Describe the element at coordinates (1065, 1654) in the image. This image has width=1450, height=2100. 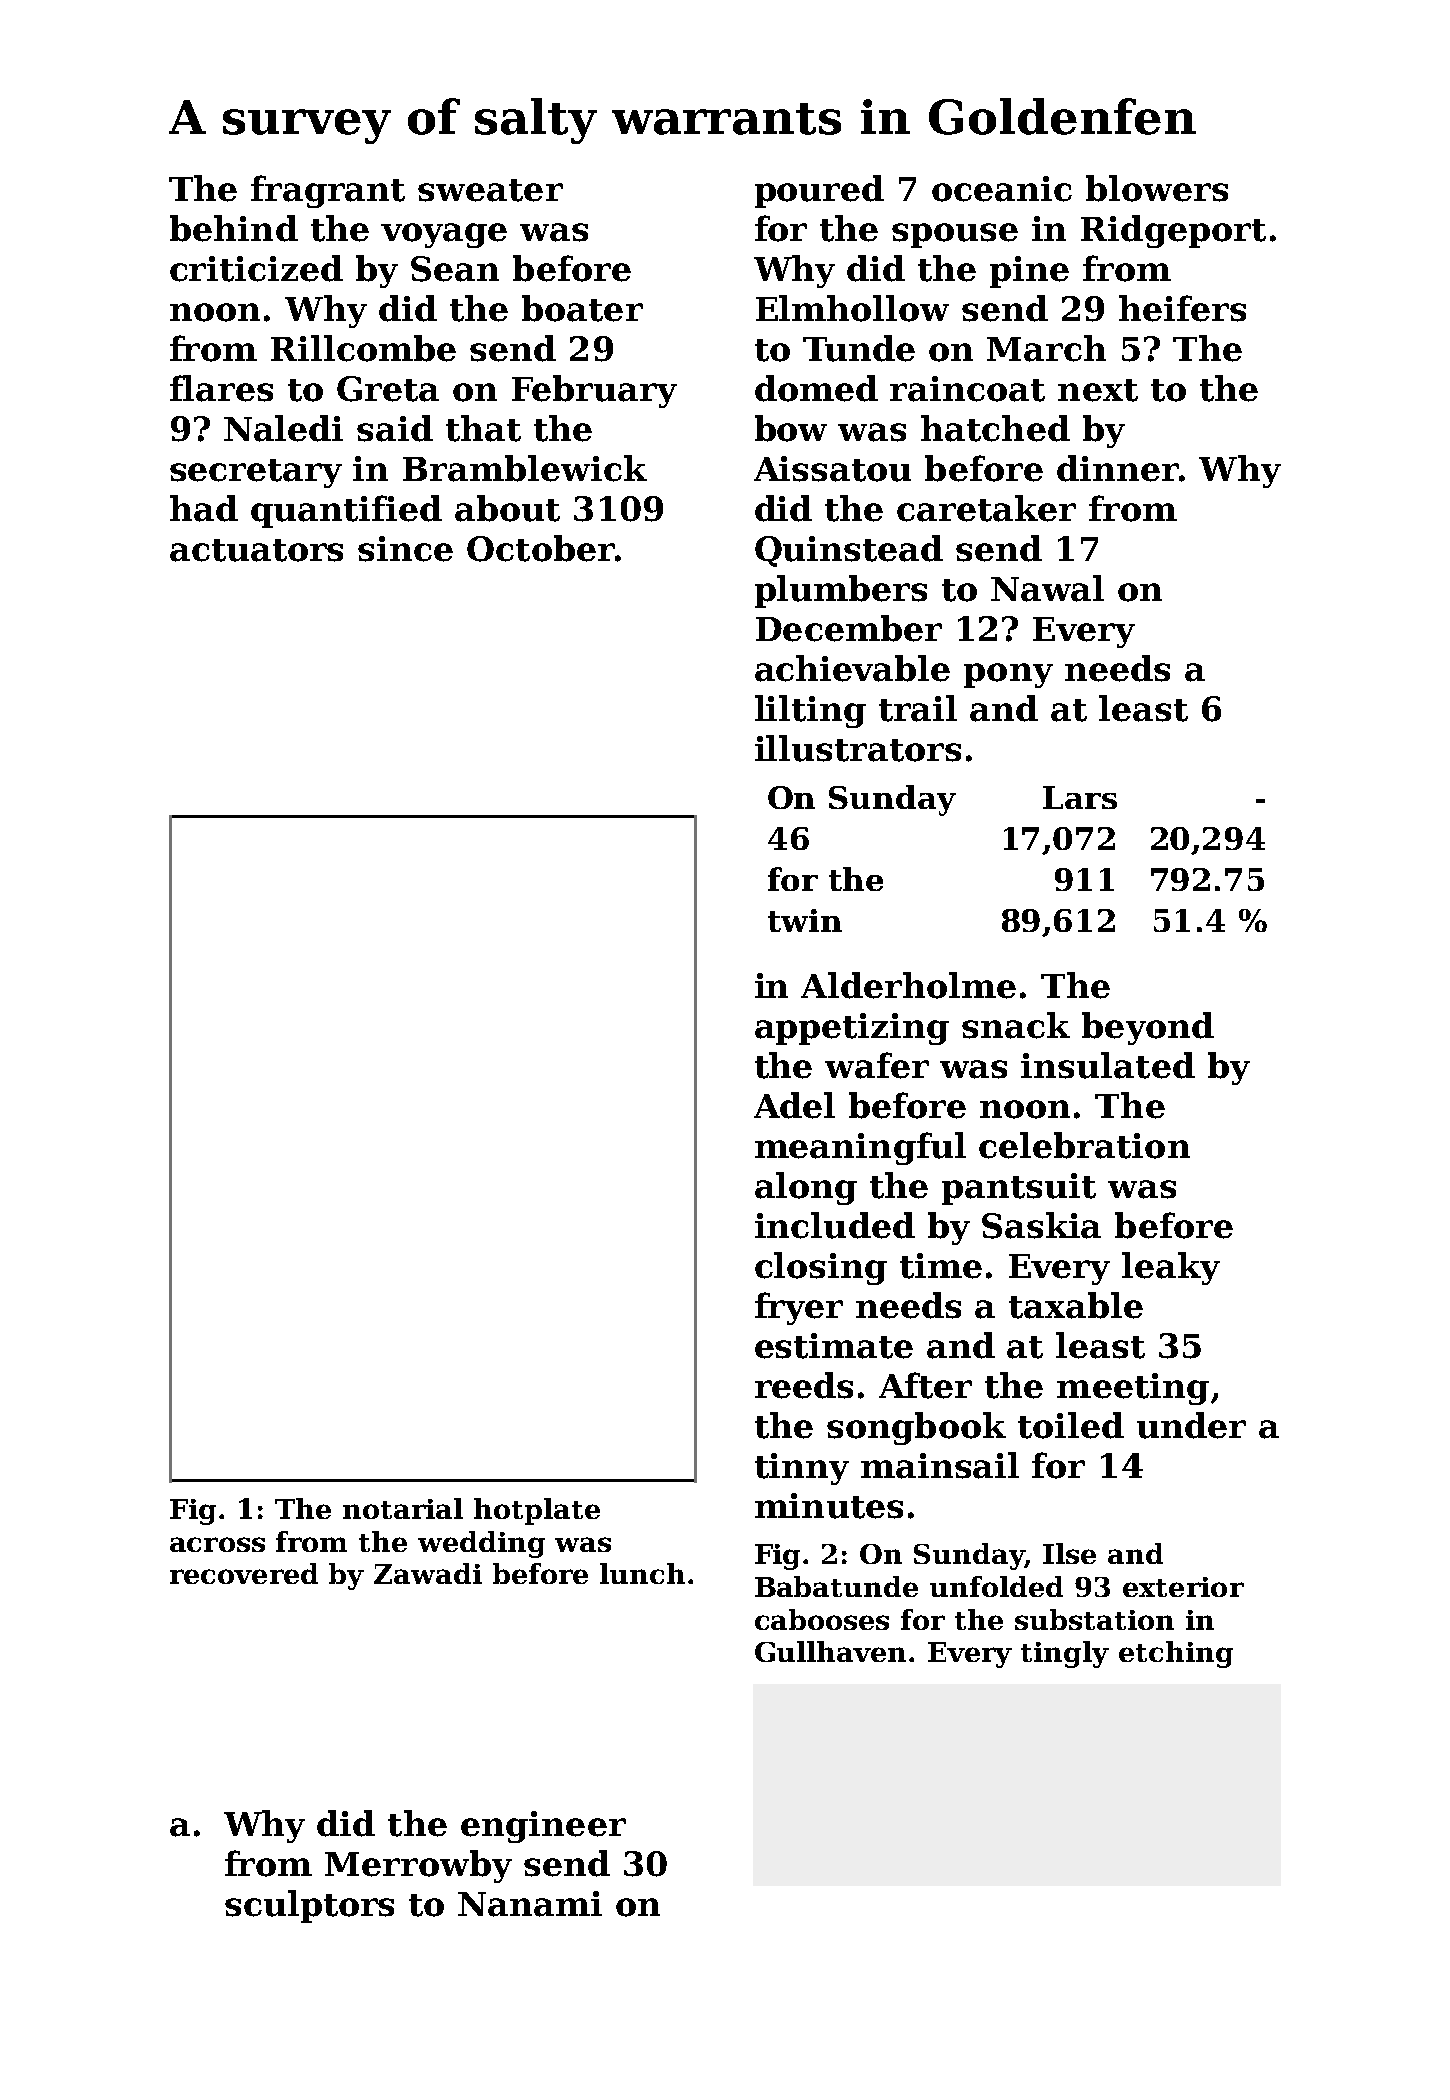
I see `tingly` at that location.
